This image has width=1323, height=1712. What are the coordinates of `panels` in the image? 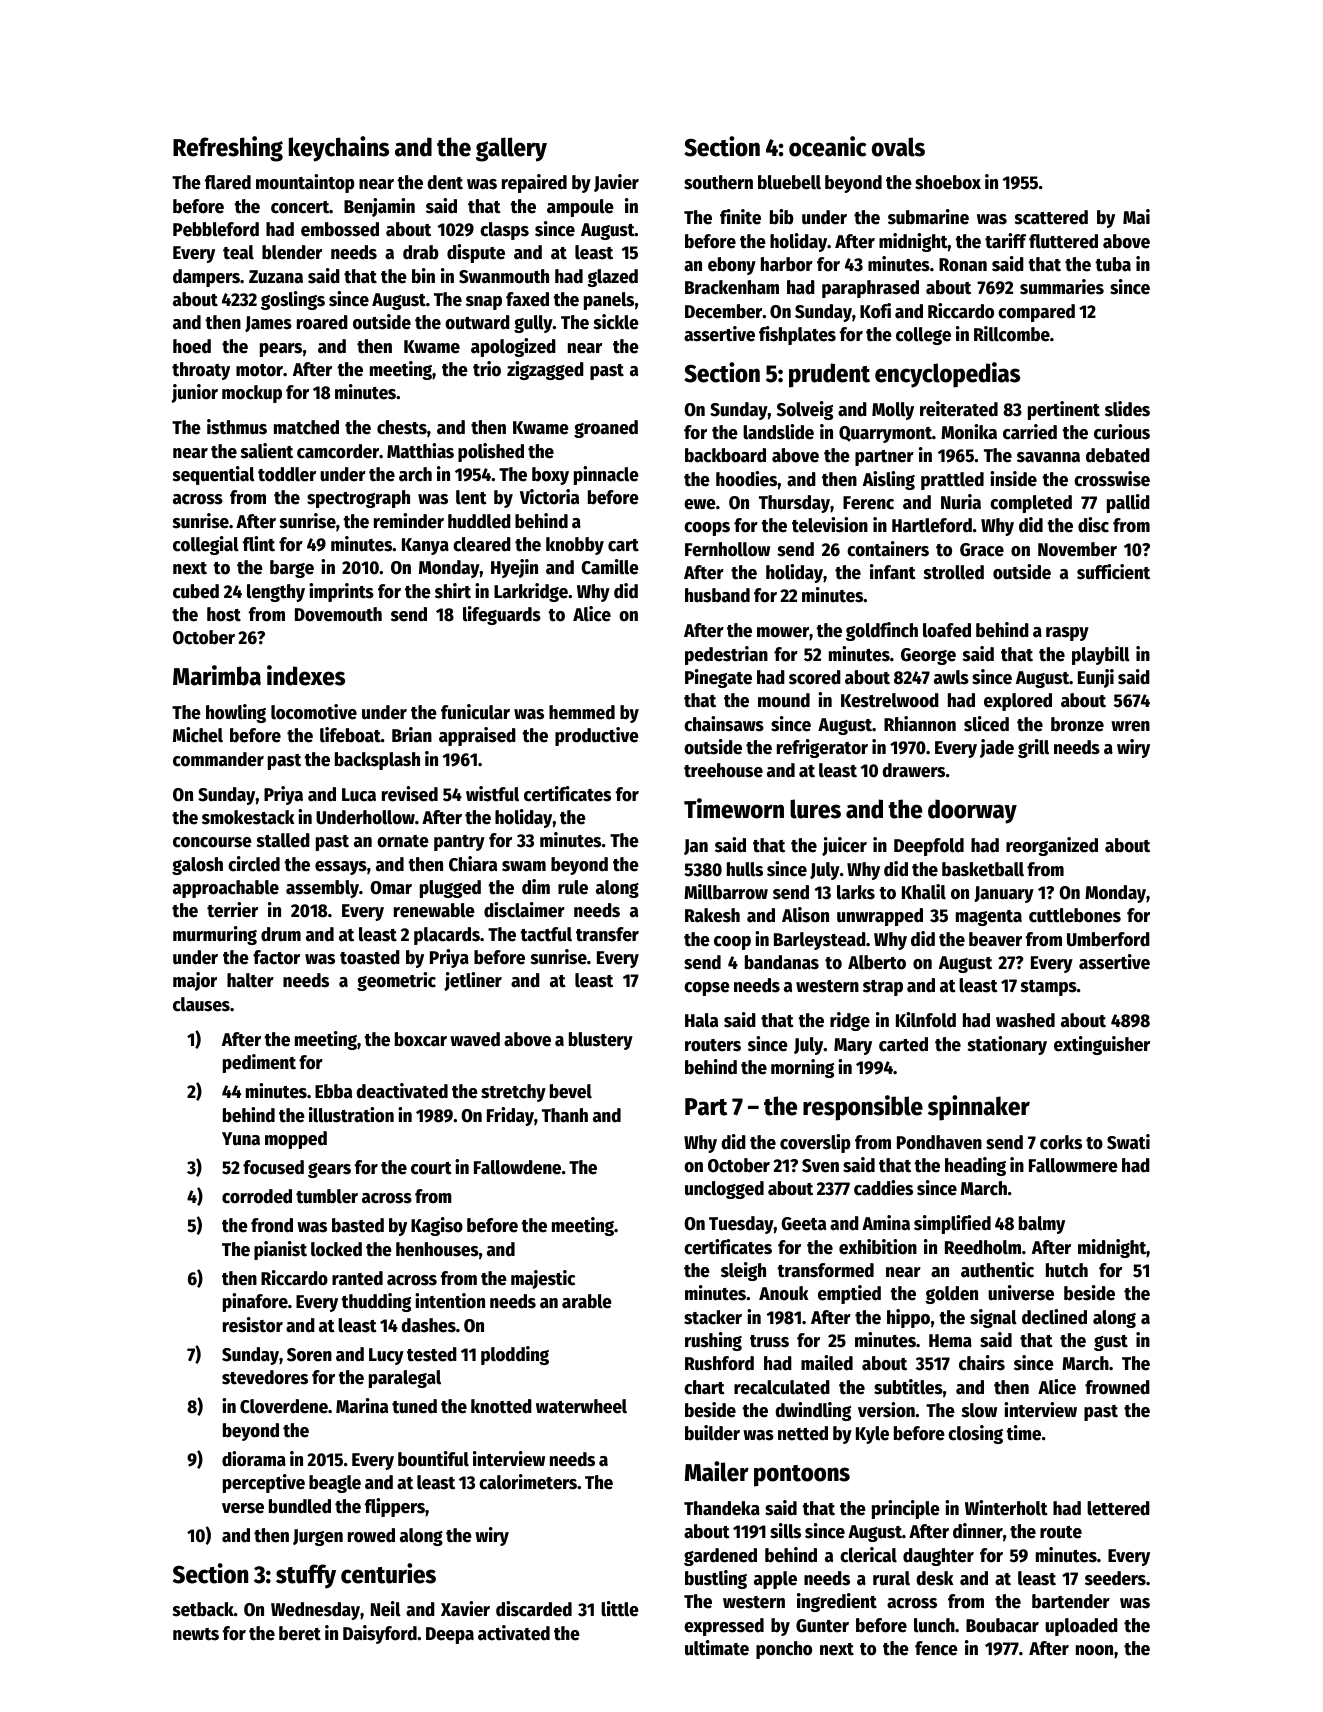 It's located at (609, 301).
